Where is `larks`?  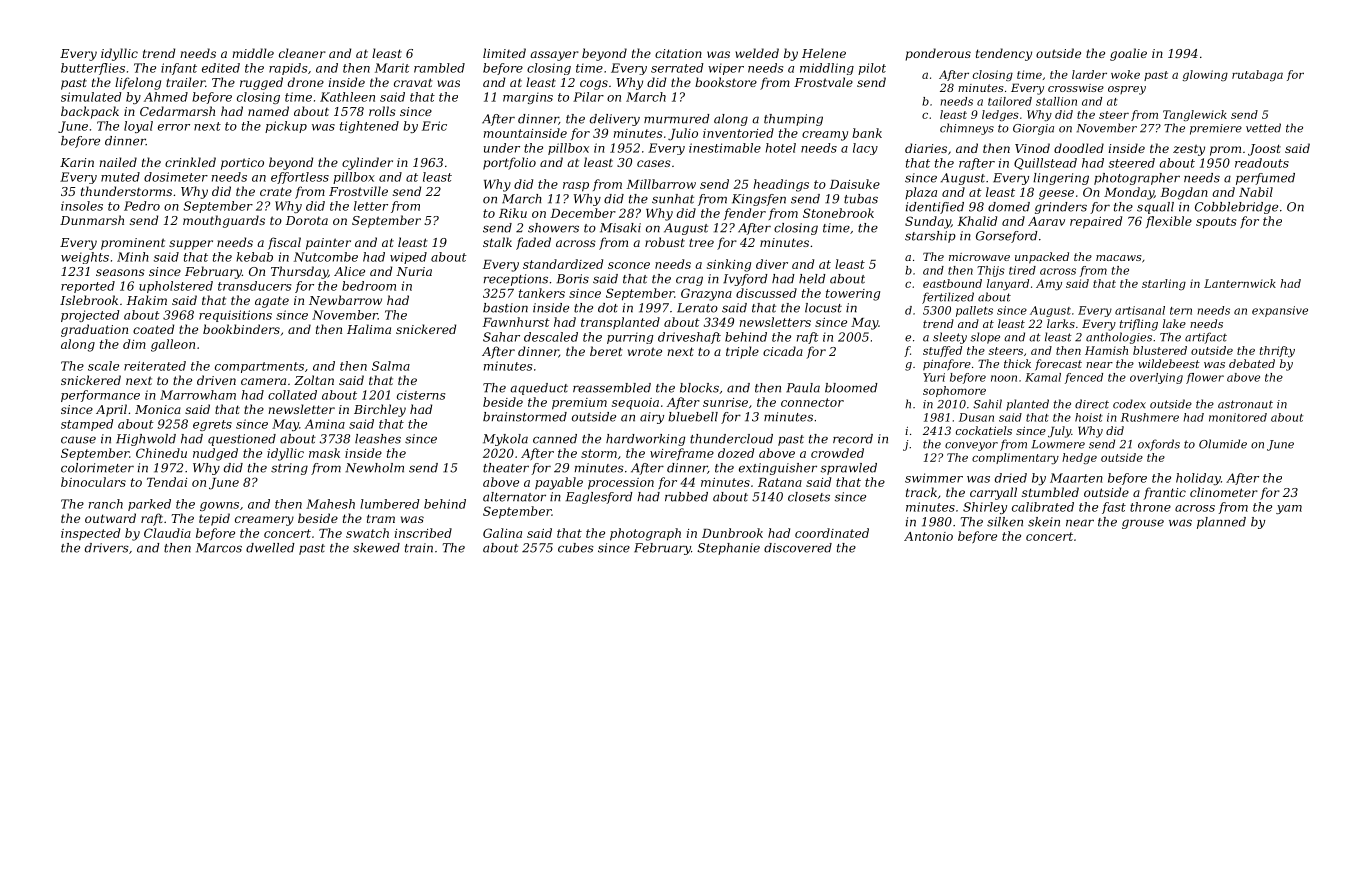
larks is located at coordinates (1061, 323).
